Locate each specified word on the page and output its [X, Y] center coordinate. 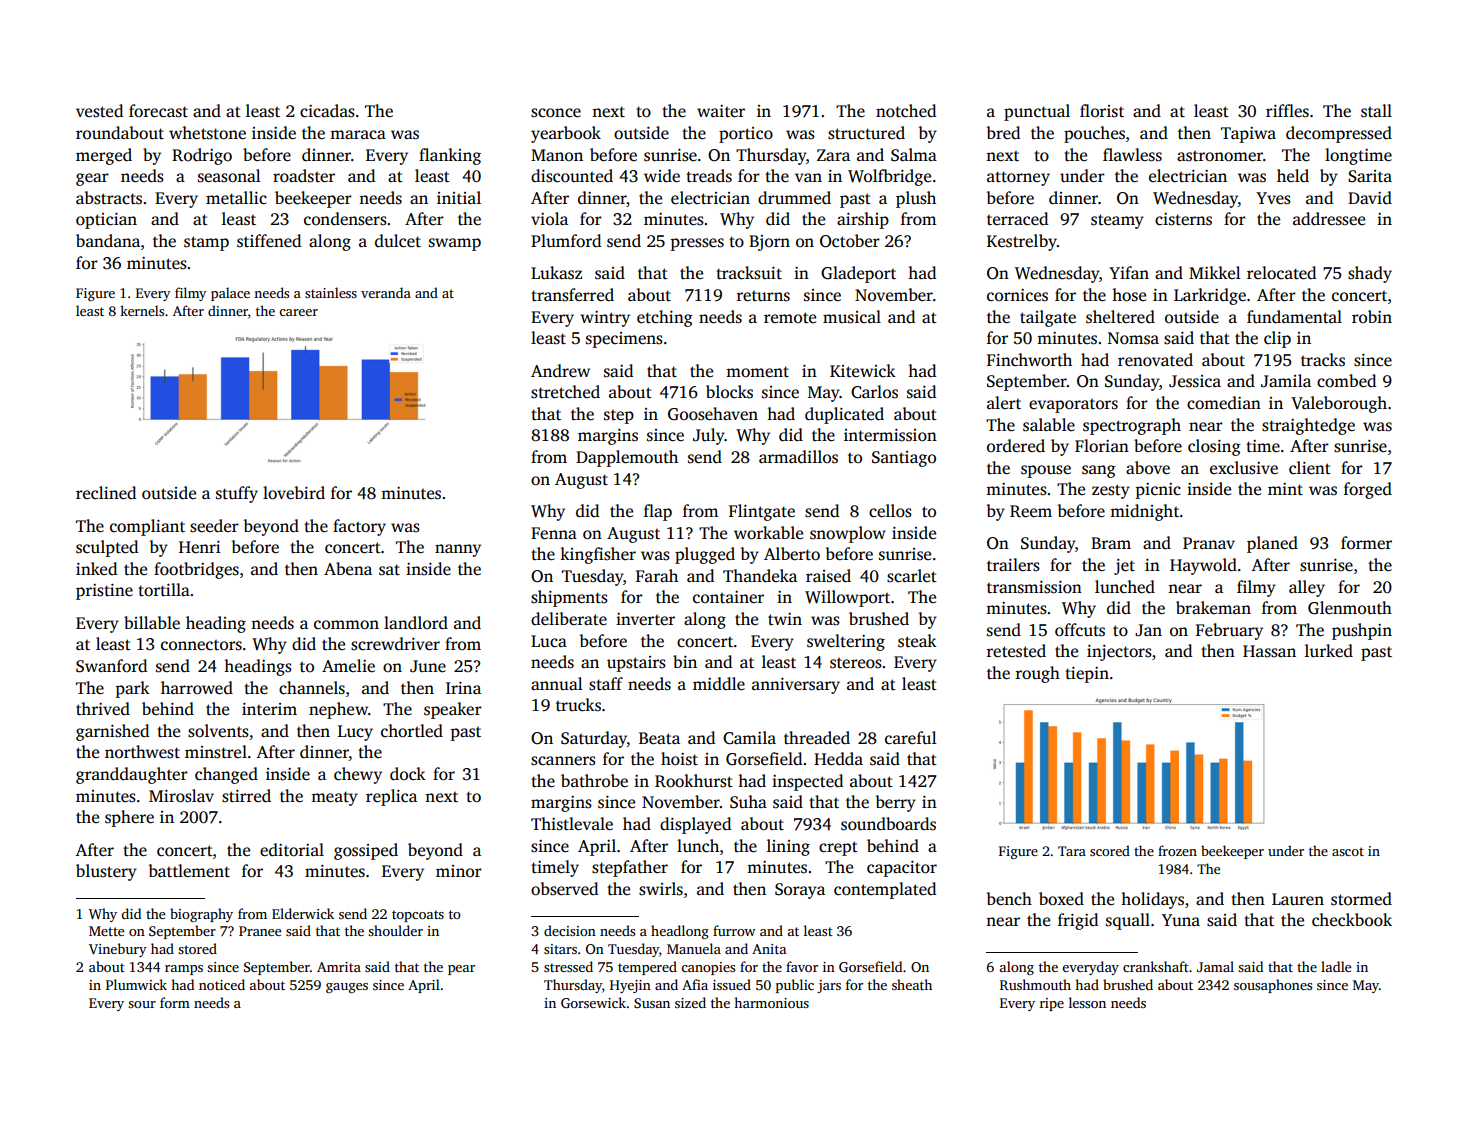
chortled [412, 731]
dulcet [398, 241]
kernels [142, 310]
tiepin [1087, 675]
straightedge [1308, 426]
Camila [749, 738]
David [1370, 197]
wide [662, 176]
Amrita [339, 967]
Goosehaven [713, 414]
